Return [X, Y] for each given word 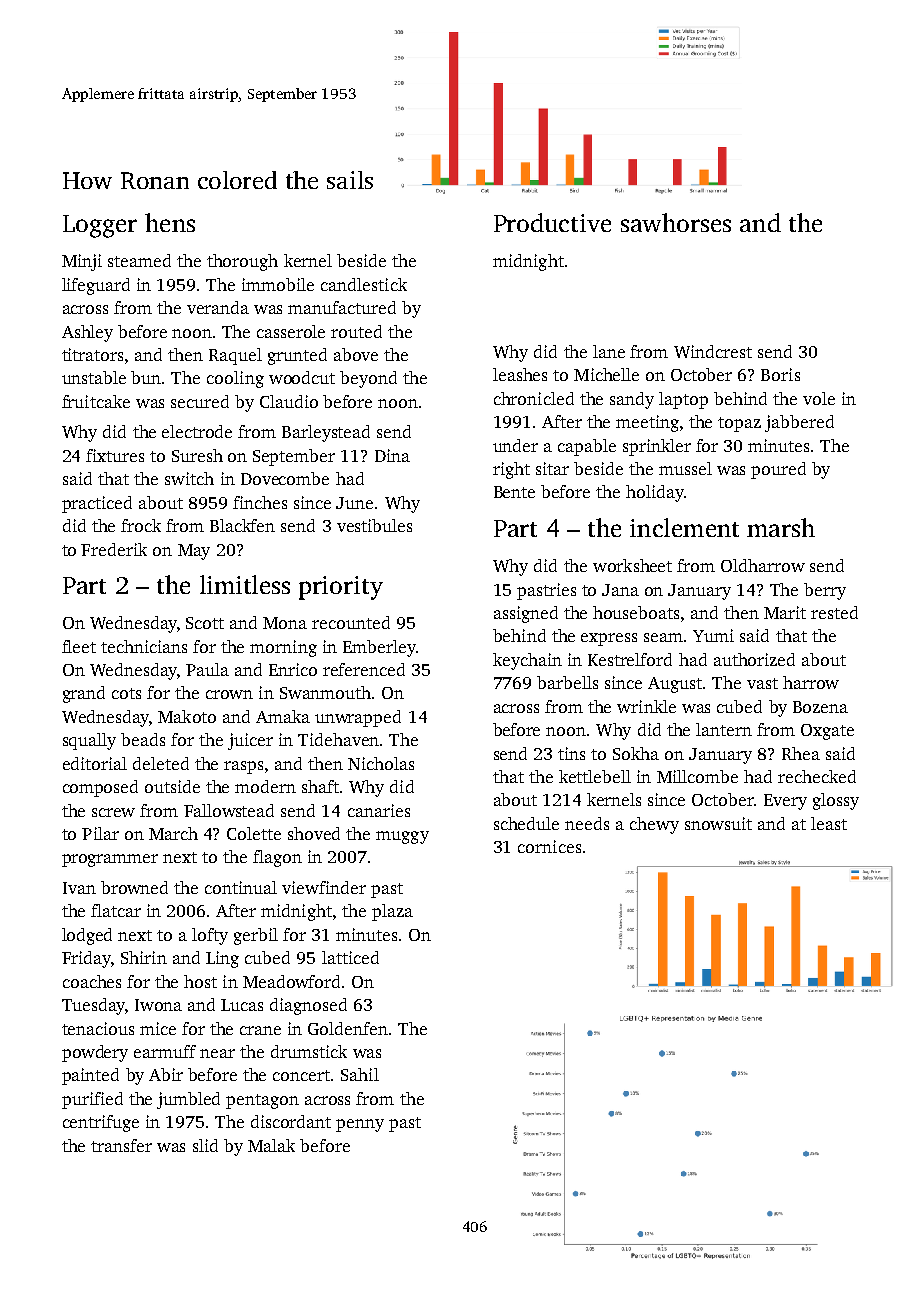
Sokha [636, 753]
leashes [520, 374]
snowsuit [718, 823]
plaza [392, 912]
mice [158, 1028]
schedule [526, 823]
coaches [92, 981]
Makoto [187, 716]
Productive [552, 222]
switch [189, 478]
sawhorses [676, 222]
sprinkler [657, 447]
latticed [350, 957]
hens [170, 222]
